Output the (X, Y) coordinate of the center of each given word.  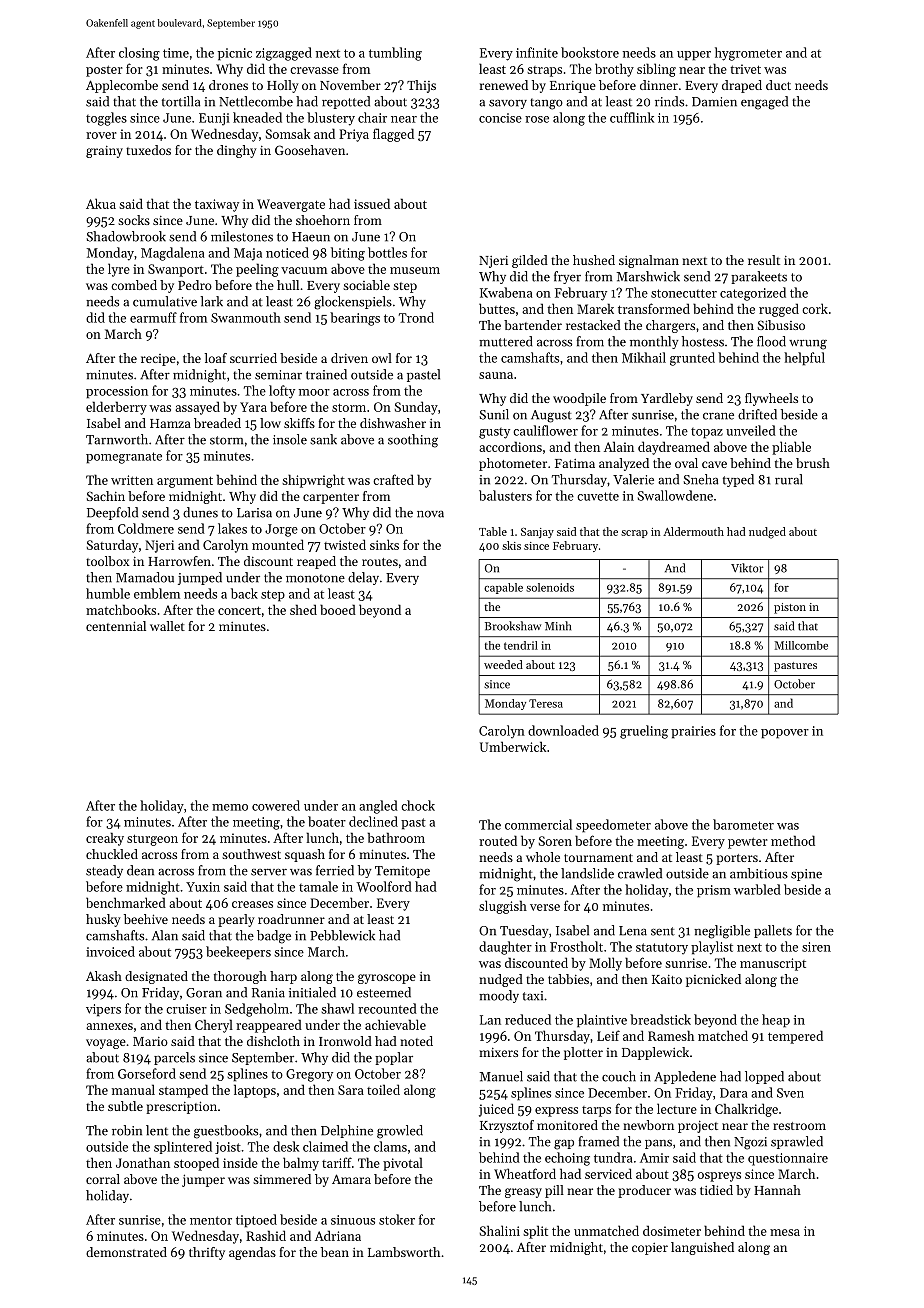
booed (338, 609)
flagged (393, 135)
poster (104, 71)
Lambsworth (404, 1252)
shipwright (313, 481)
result (764, 260)
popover (785, 734)
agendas (252, 1253)
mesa (785, 1232)
